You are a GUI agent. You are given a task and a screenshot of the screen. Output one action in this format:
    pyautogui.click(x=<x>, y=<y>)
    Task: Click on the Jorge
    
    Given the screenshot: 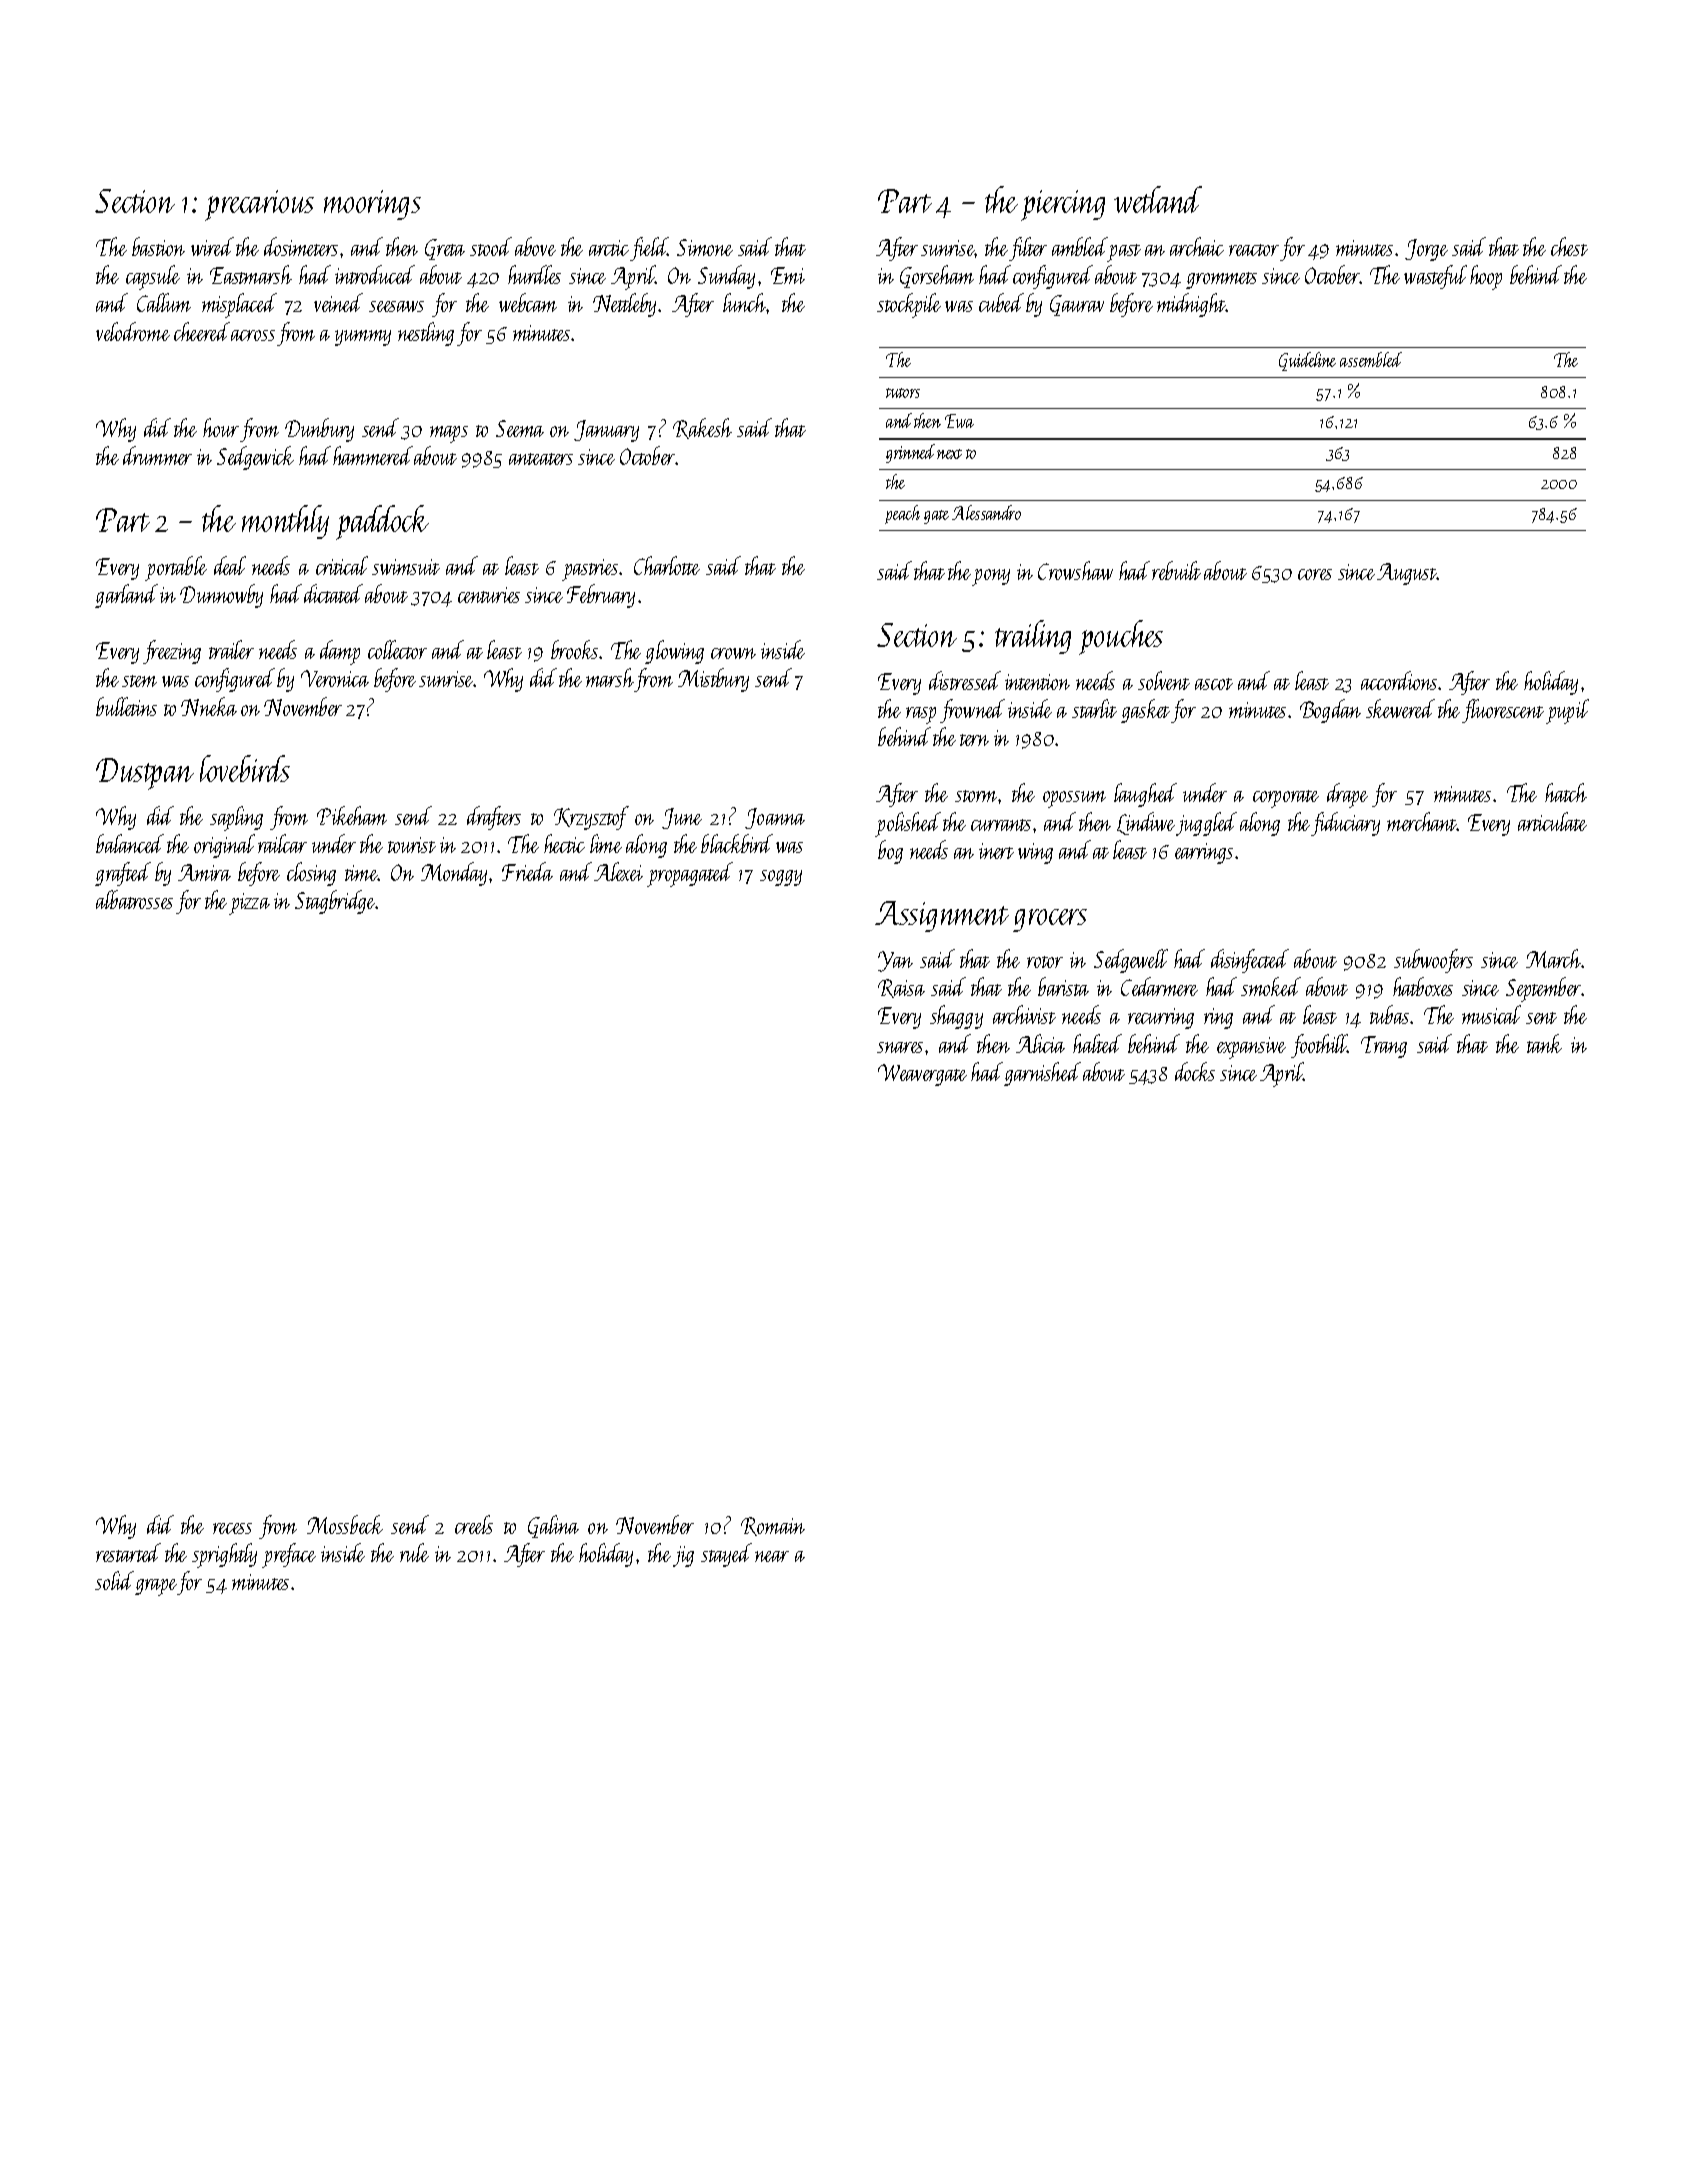 What is the action you would take?
    pyautogui.click(x=1426, y=250)
